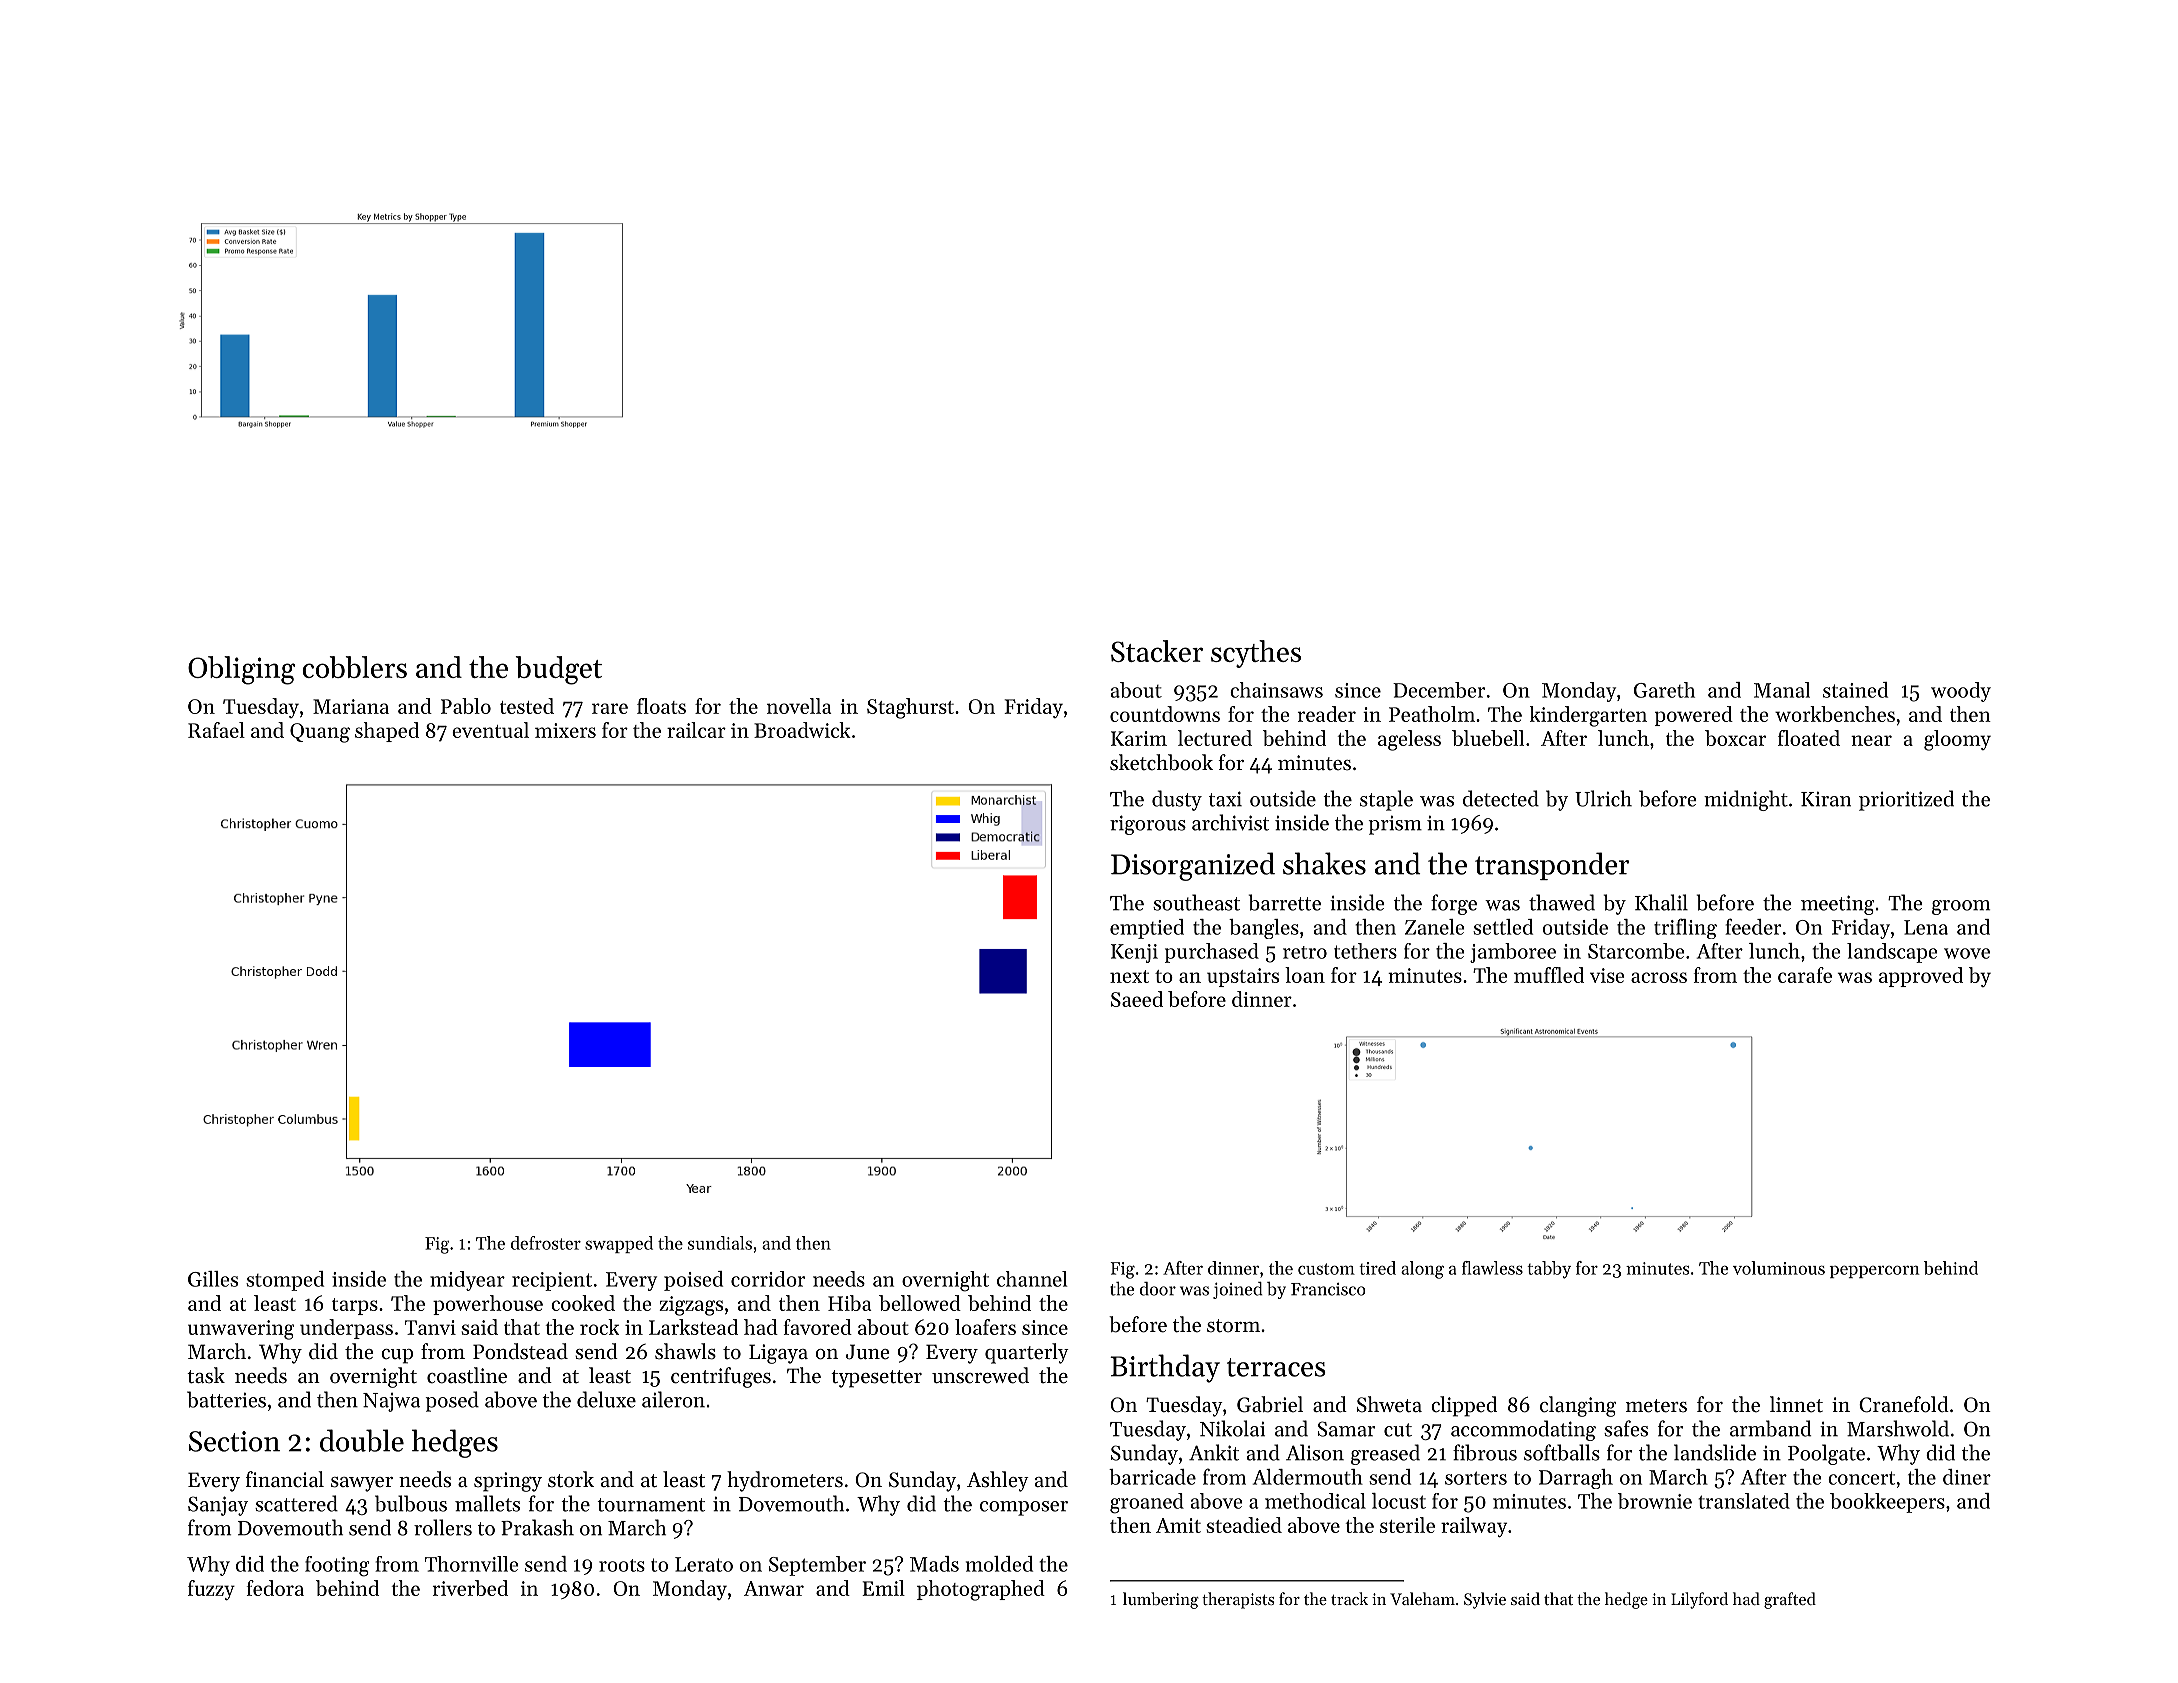 The image size is (2178, 1683). Describe the element at coordinates (1753, 926) in the page. I see `feeder` at that location.
